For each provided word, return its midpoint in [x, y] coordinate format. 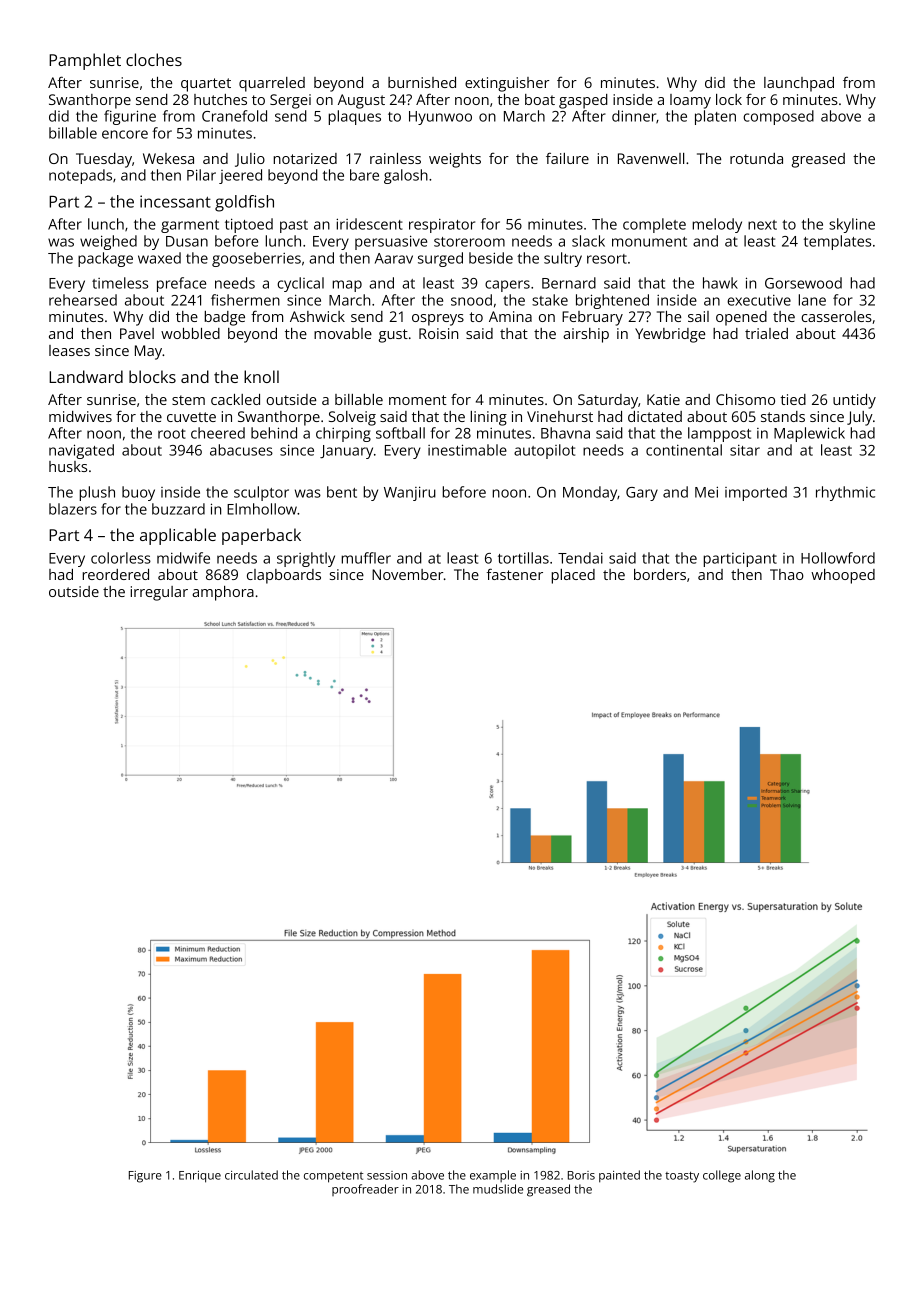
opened [741, 318]
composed [778, 117]
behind [274, 433]
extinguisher [507, 84]
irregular [159, 593]
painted [619, 1176]
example [493, 1176]
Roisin [438, 333]
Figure [145, 1177]
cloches [154, 59]
